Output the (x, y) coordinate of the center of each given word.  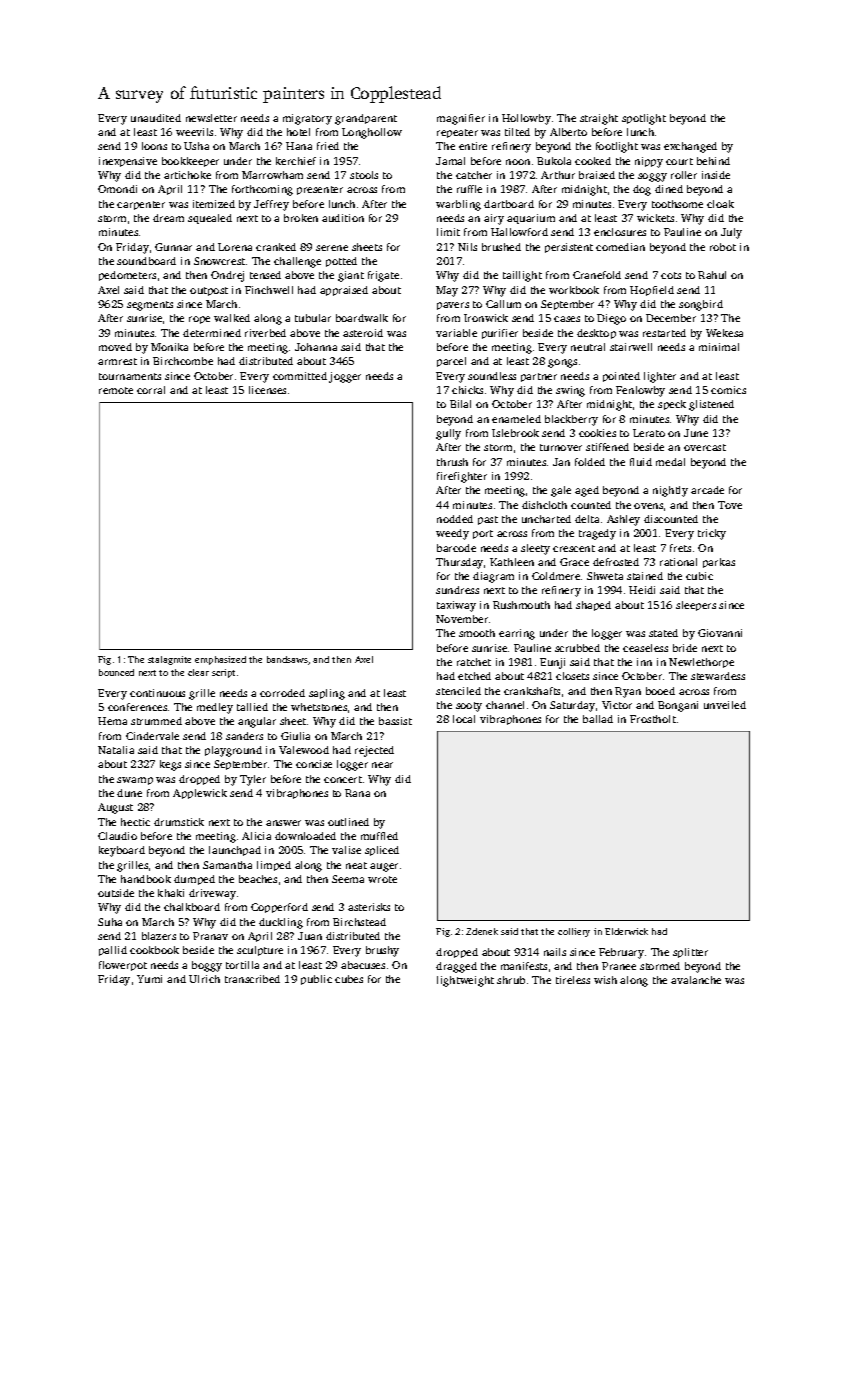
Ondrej (227, 276)
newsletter (211, 118)
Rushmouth (521, 605)
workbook (574, 290)
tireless (573, 980)
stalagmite (169, 660)
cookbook (154, 950)
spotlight (644, 119)
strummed (156, 721)
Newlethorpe (701, 663)
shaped (593, 606)
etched (474, 676)
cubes (349, 979)
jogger (345, 377)
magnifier (461, 119)
